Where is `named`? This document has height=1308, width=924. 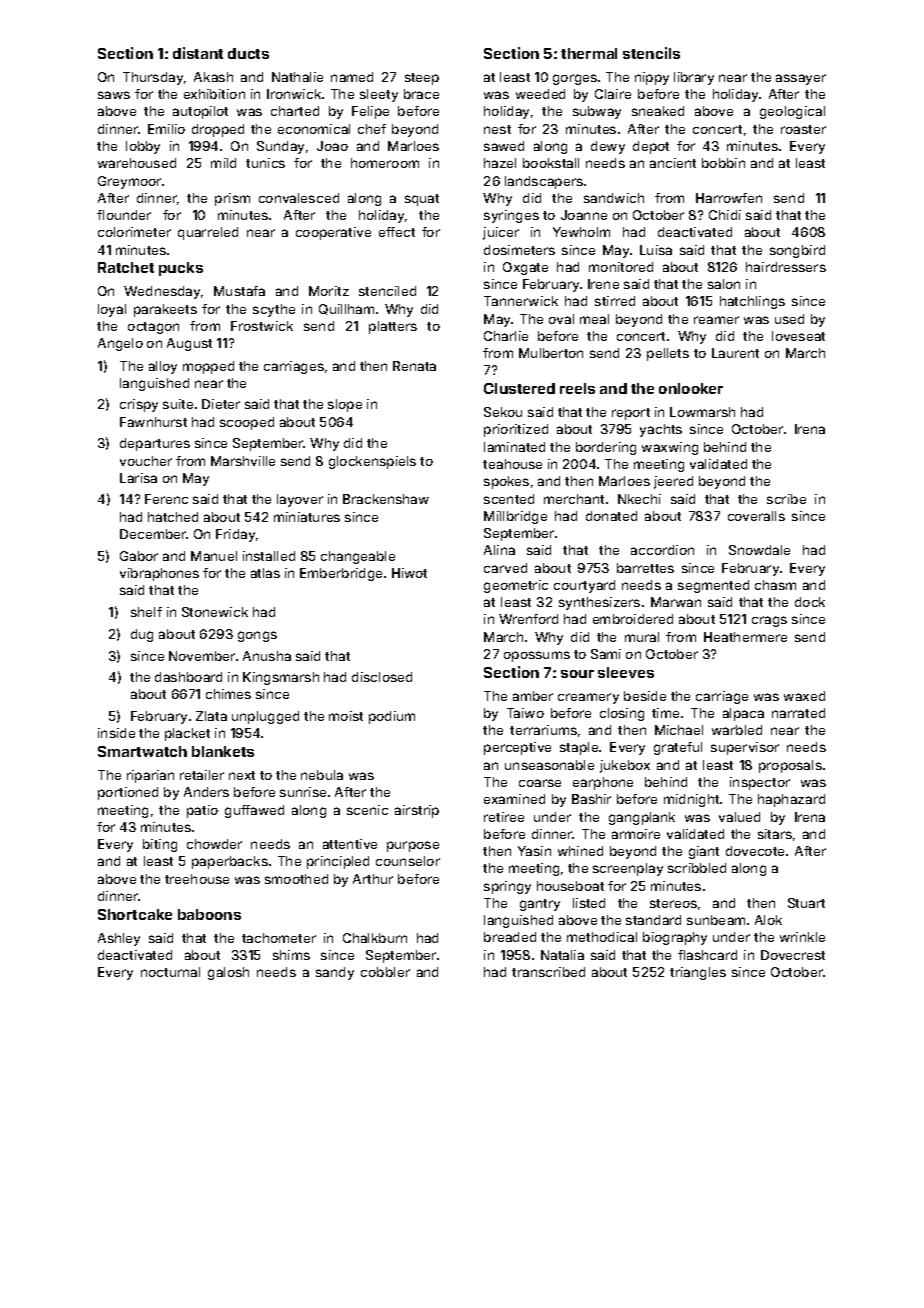
named is located at coordinates (352, 77).
